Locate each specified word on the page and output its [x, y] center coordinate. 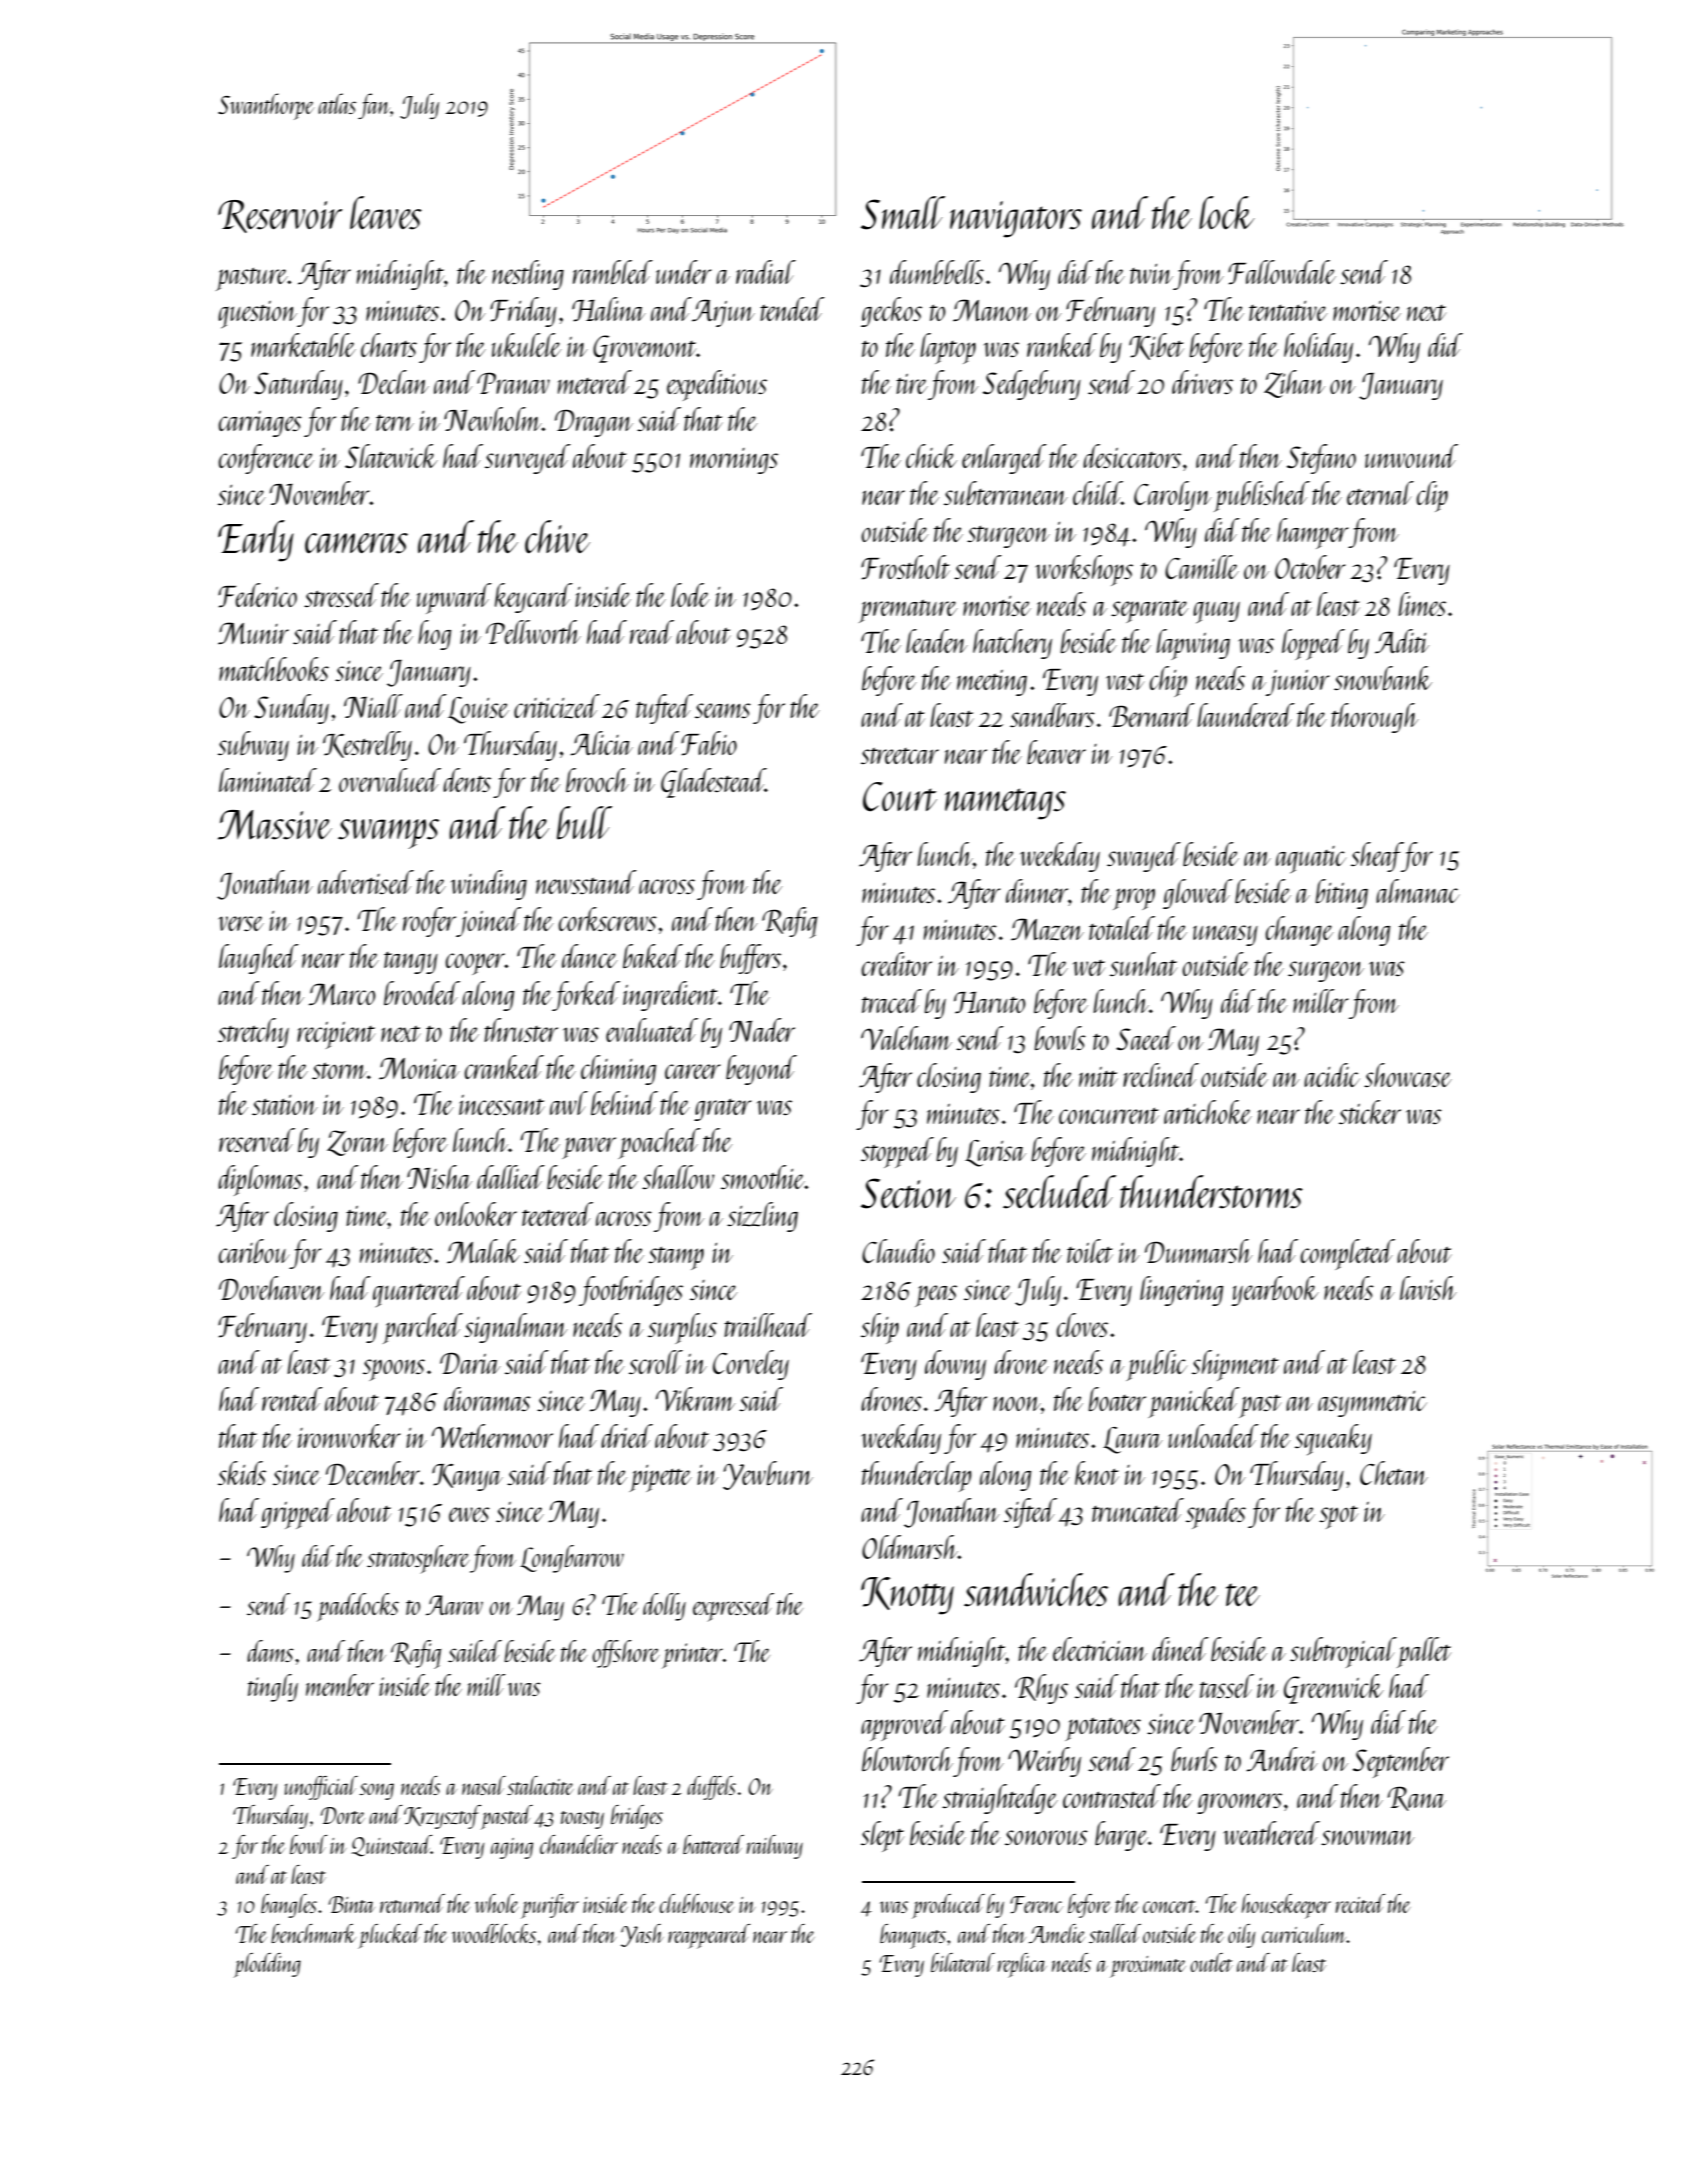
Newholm [493, 419]
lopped [1313, 644]
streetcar [900, 755]
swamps [388, 834]
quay [1216, 612]
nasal [484, 1785]
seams [723, 710]
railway [775, 1847]
